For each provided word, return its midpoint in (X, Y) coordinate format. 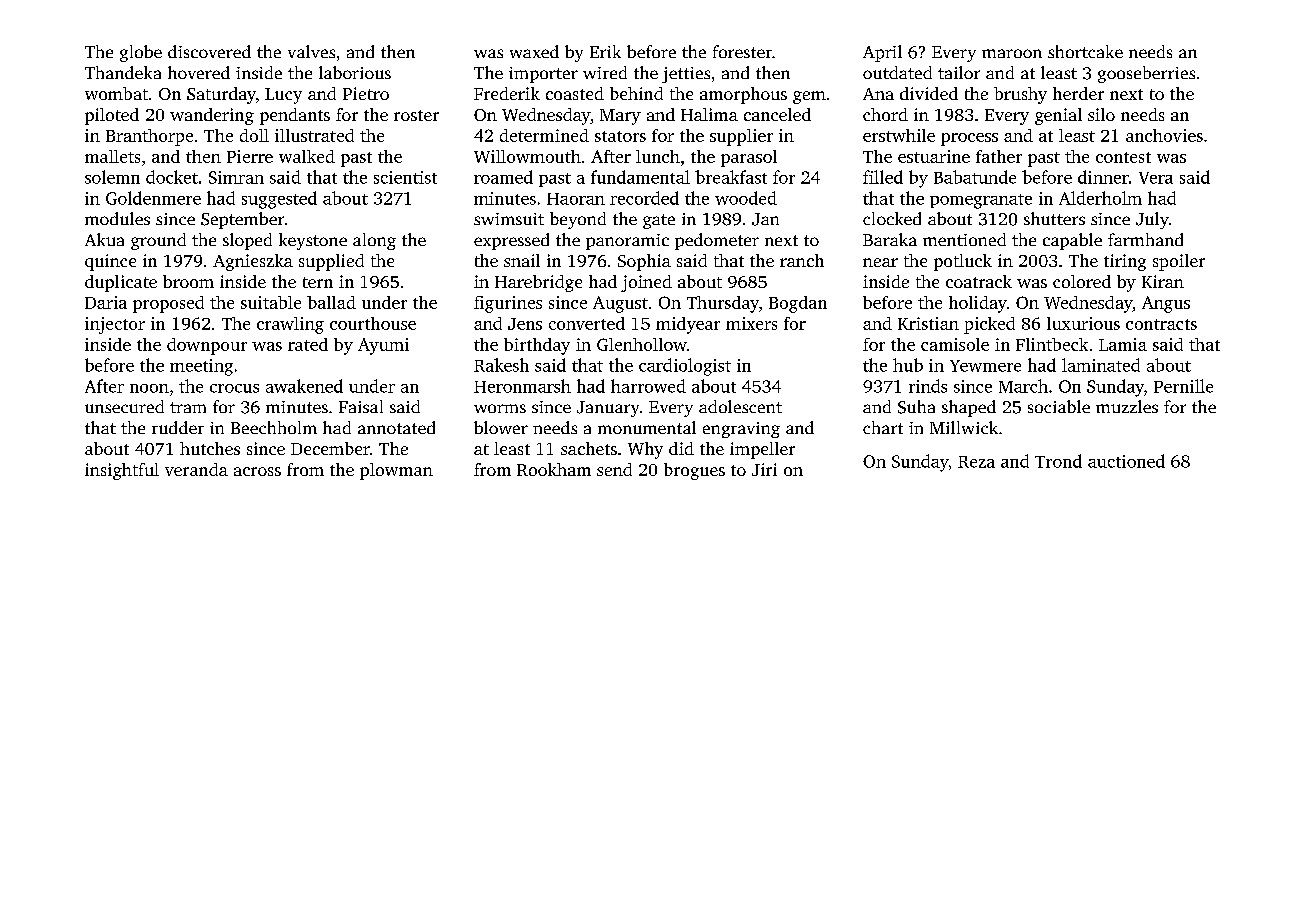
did (681, 448)
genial (1058, 116)
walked (307, 156)
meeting (201, 367)
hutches (210, 448)
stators (620, 136)
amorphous (743, 95)
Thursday (723, 304)
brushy (1020, 95)
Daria (106, 302)
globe (141, 53)
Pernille (1183, 386)
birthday (537, 346)
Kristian (928, 323)
